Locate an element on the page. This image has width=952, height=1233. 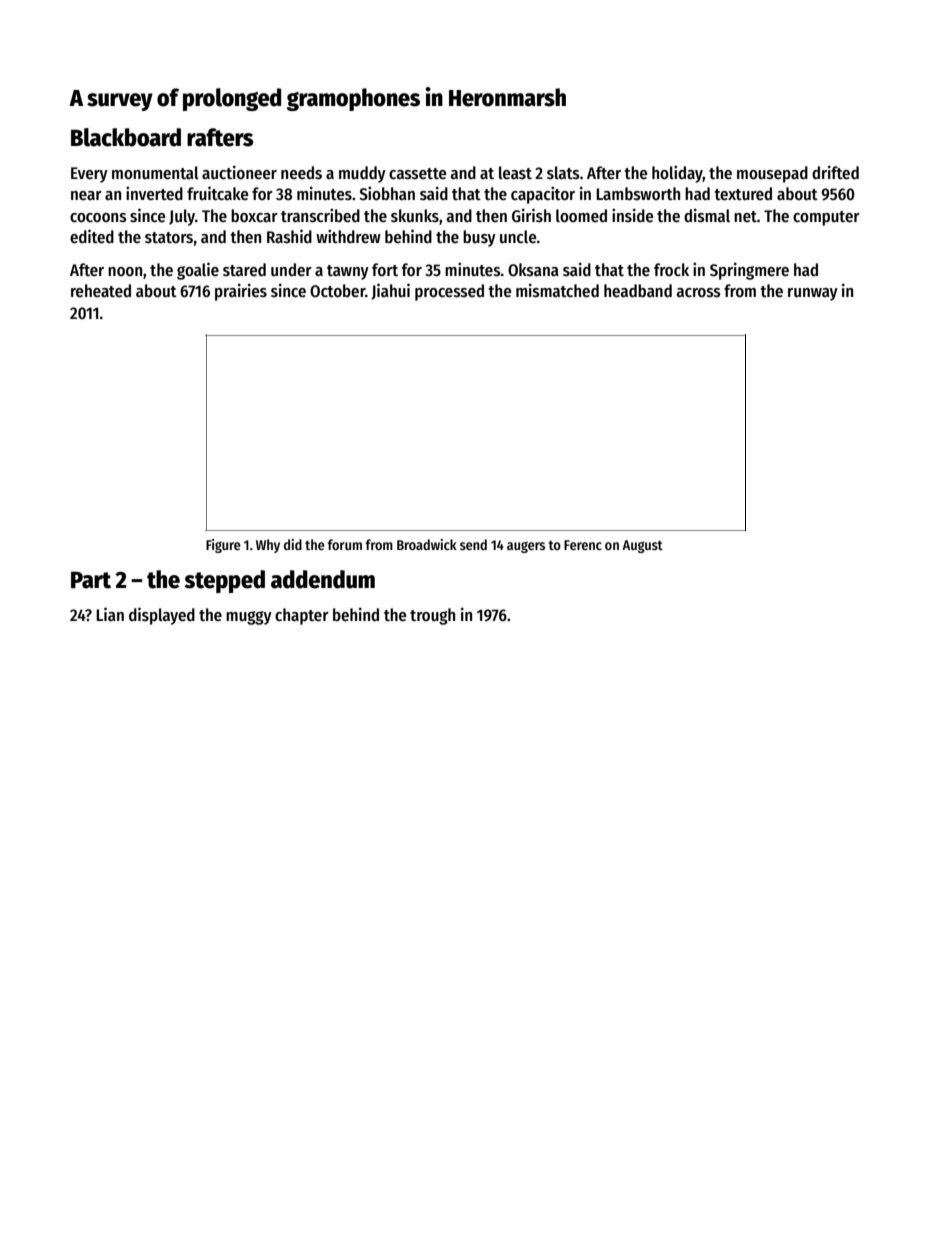
muggy is located at coordinates (249, 618).
